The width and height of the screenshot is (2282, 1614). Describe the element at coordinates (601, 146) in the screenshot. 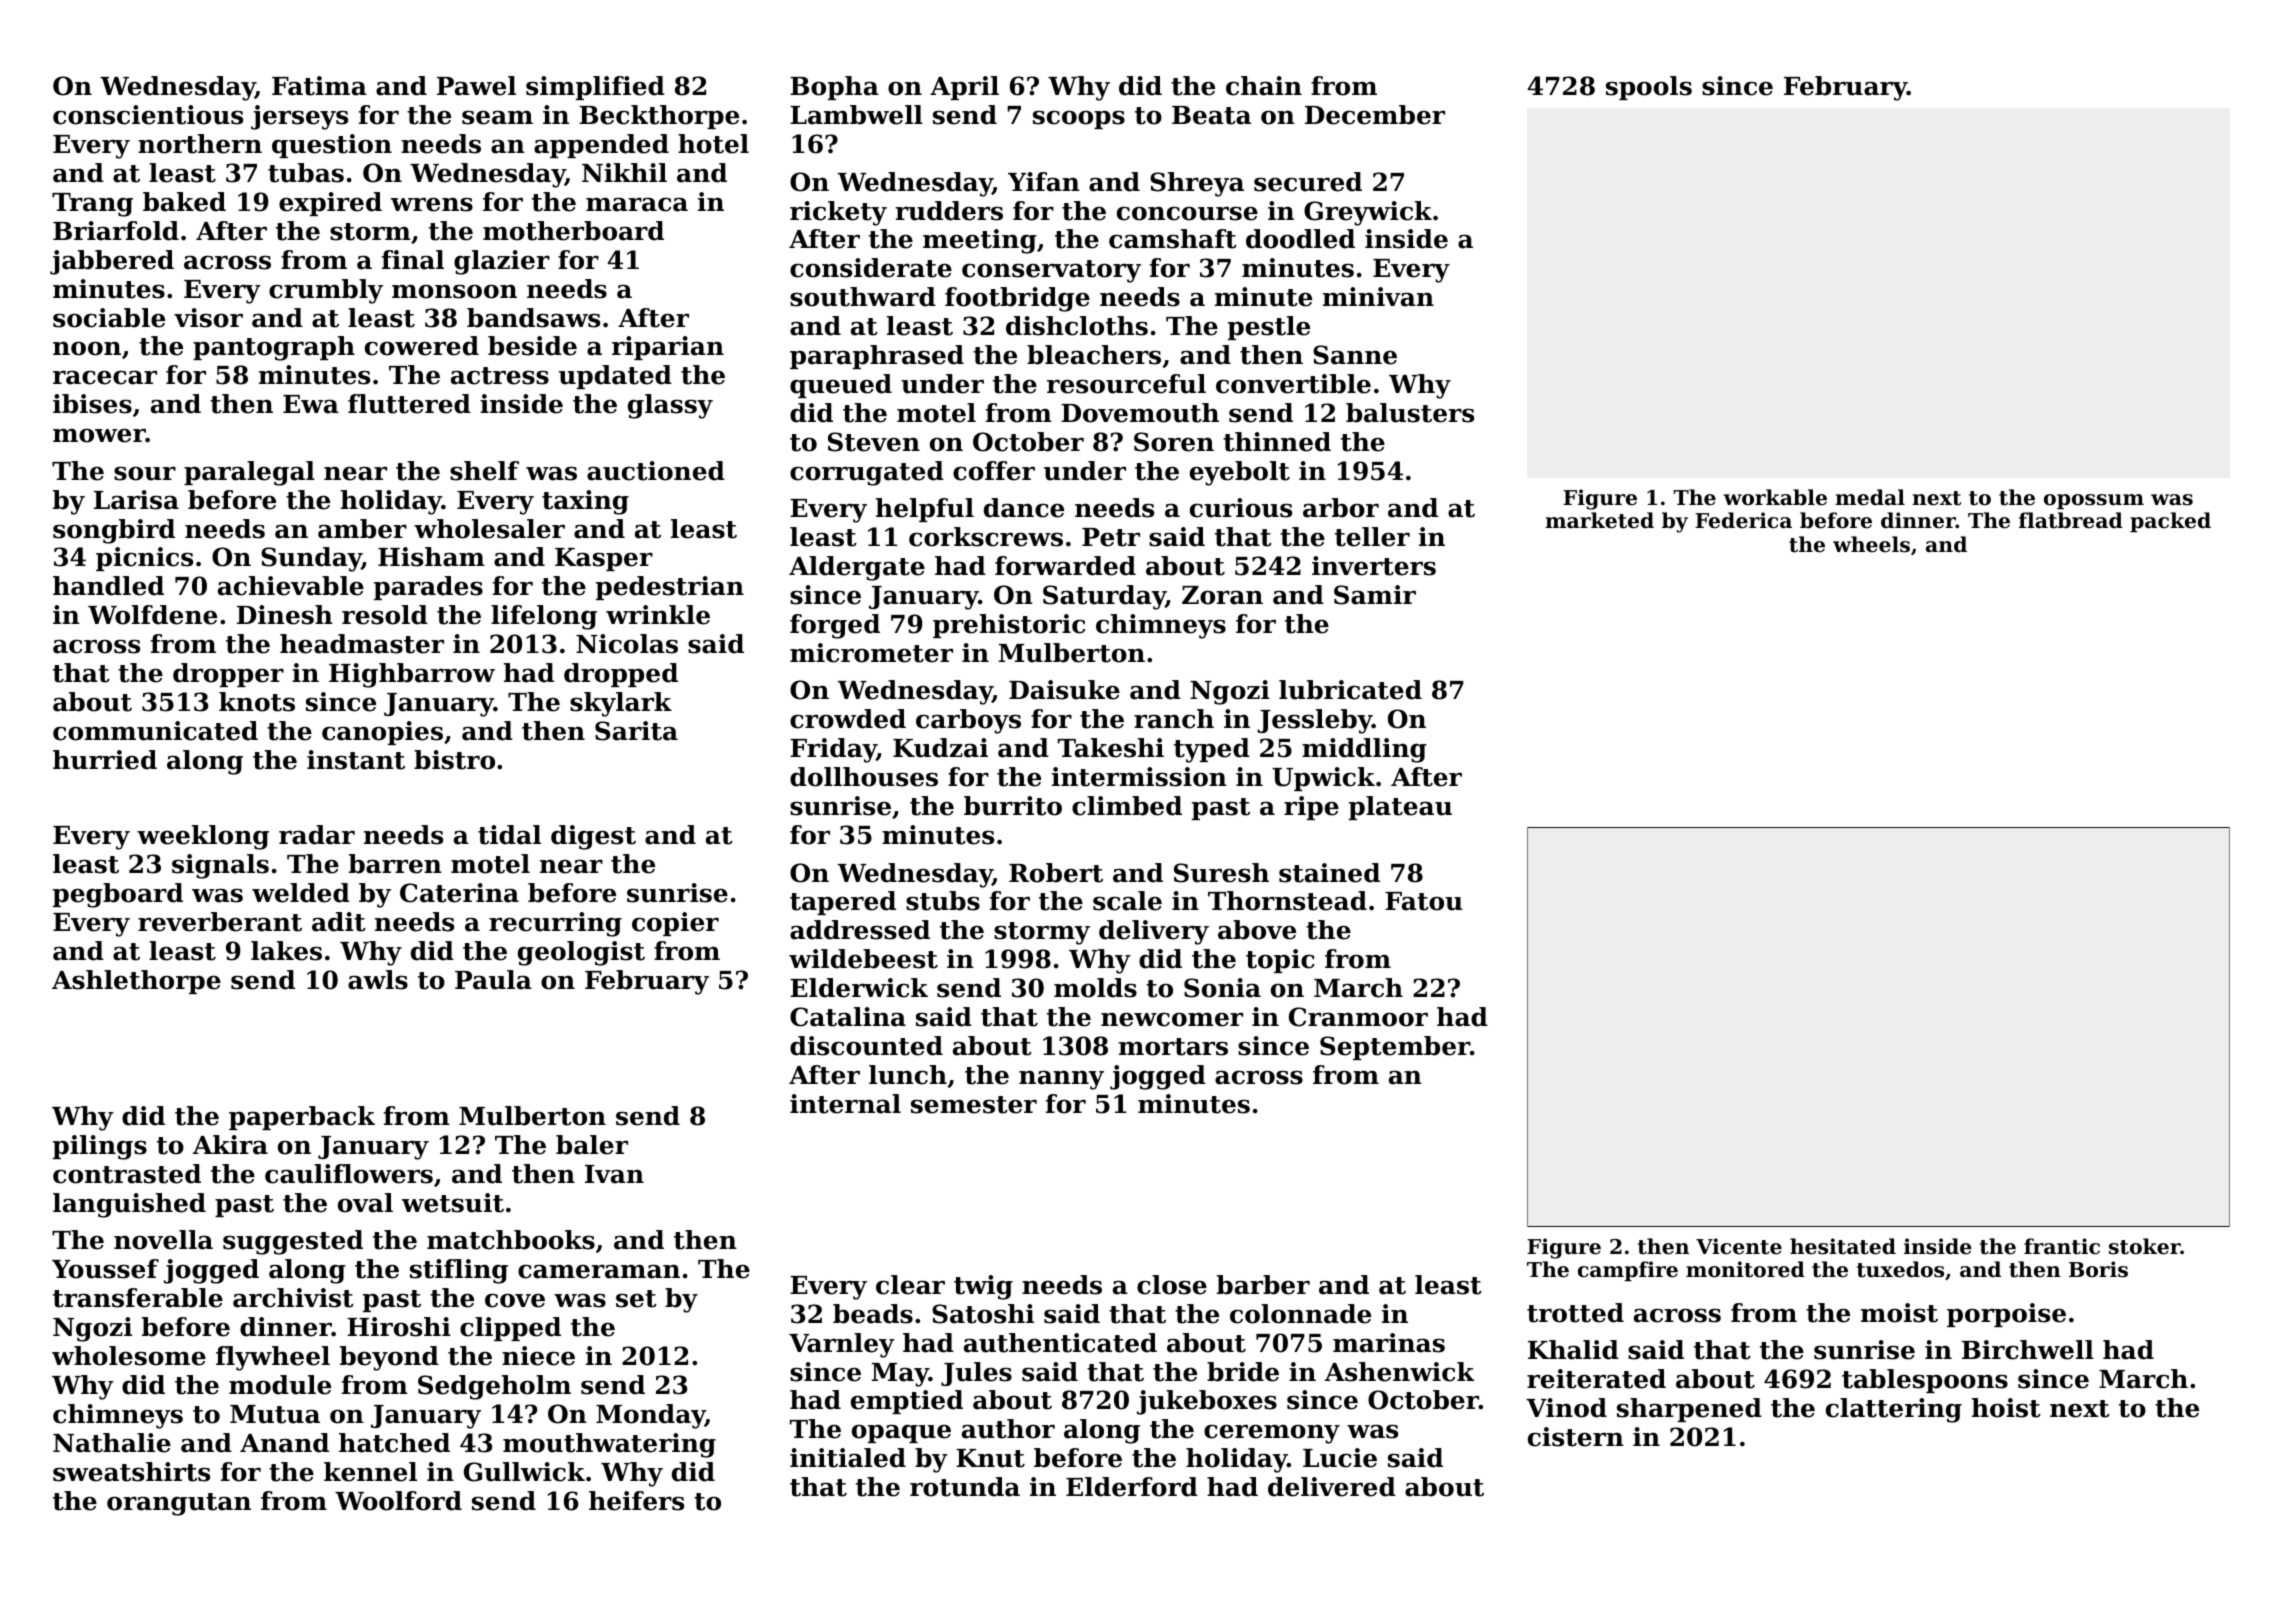

I see `appended` at that location.
